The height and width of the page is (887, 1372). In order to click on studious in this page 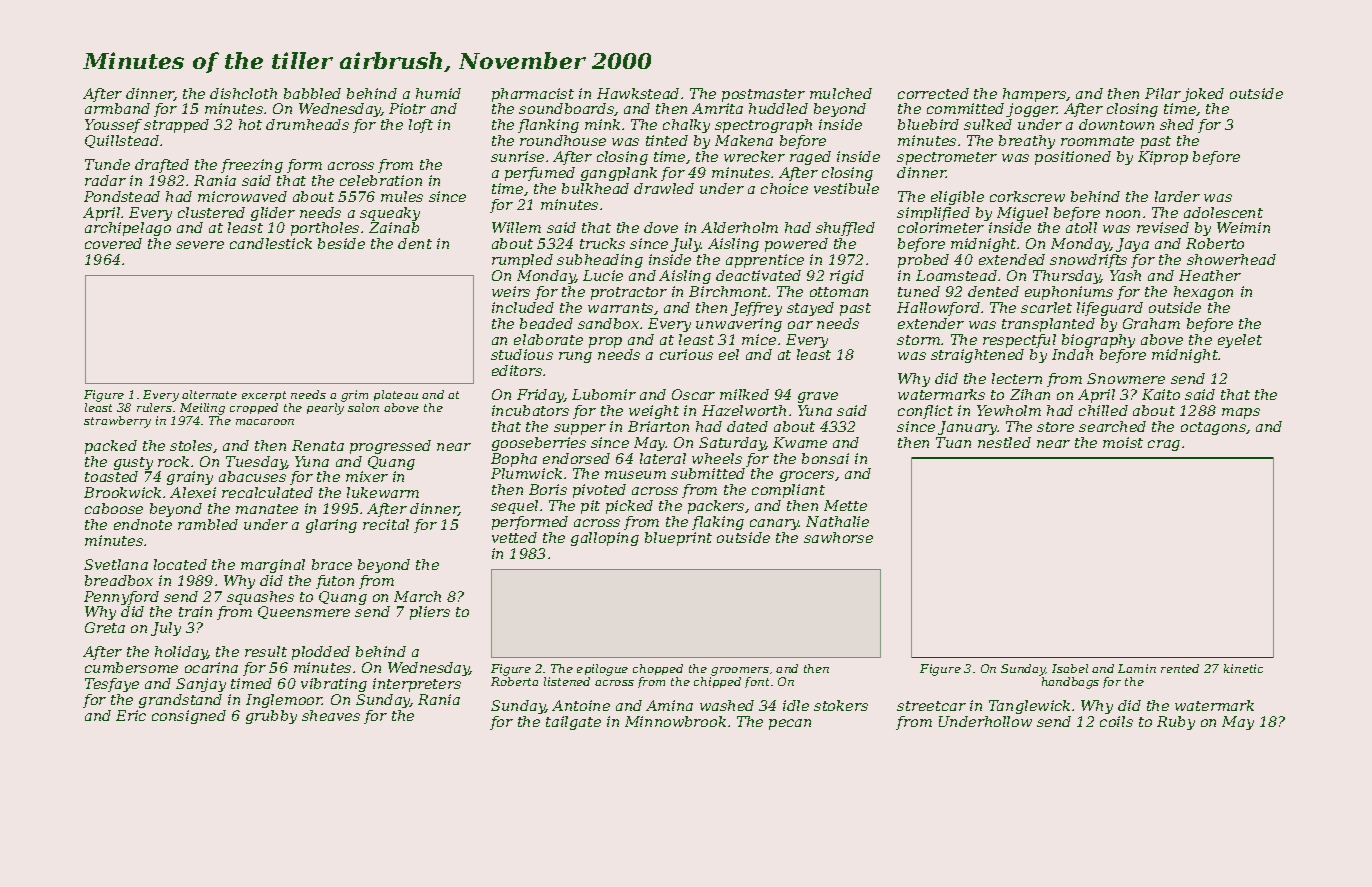, I will do `click(522, 354)`.
